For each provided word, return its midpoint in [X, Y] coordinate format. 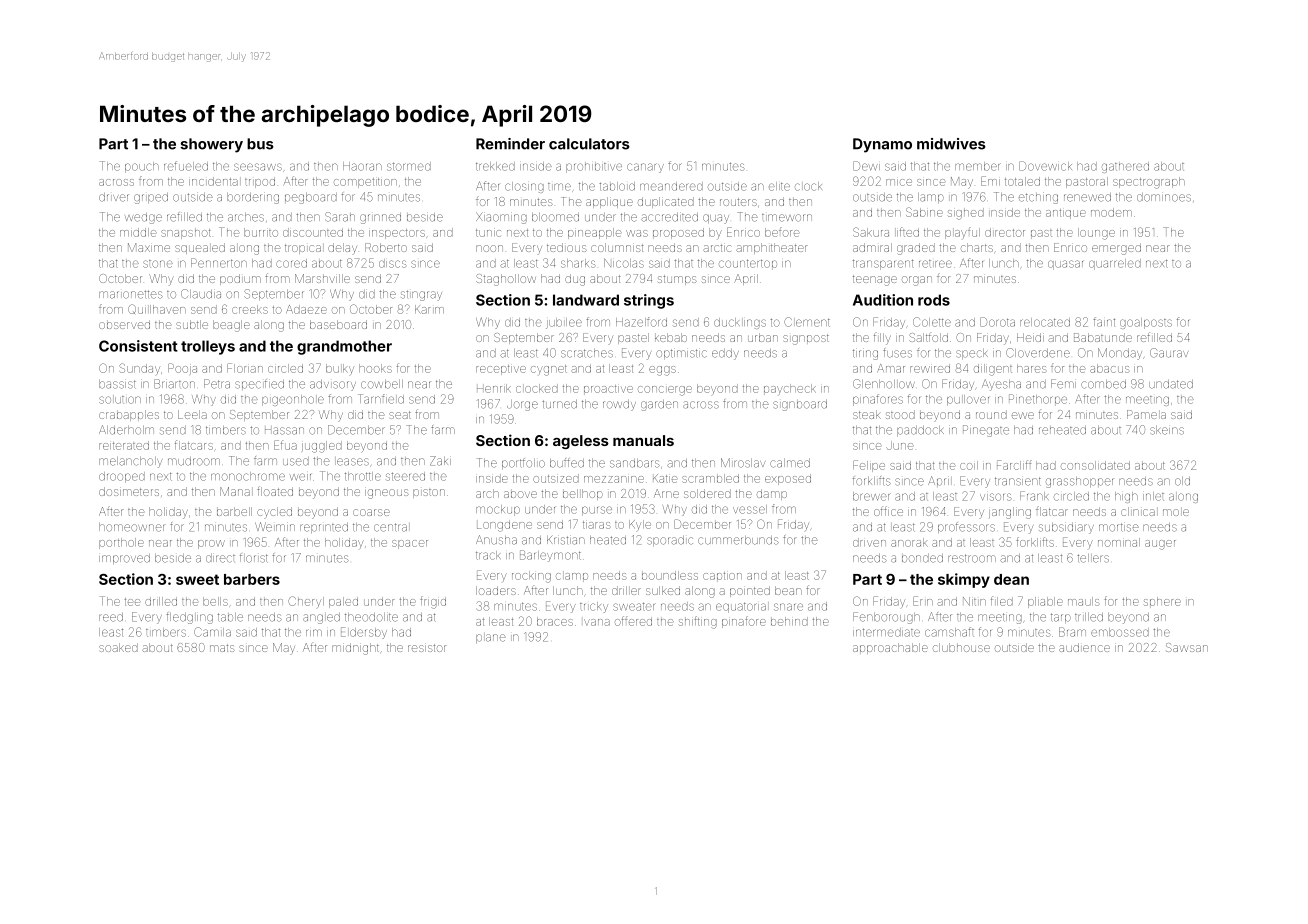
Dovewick [1045, 166]
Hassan [284, 431]
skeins [1167, 430]
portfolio [523, 463]
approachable [890, 648]
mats [222, 648]
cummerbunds [738, 540]
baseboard [338, 324]
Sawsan [1187, 647]
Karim [429, 309]
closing [524, 187]
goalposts [1146, 323]
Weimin [275, 527]
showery [211, 145]
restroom [972, 558]
